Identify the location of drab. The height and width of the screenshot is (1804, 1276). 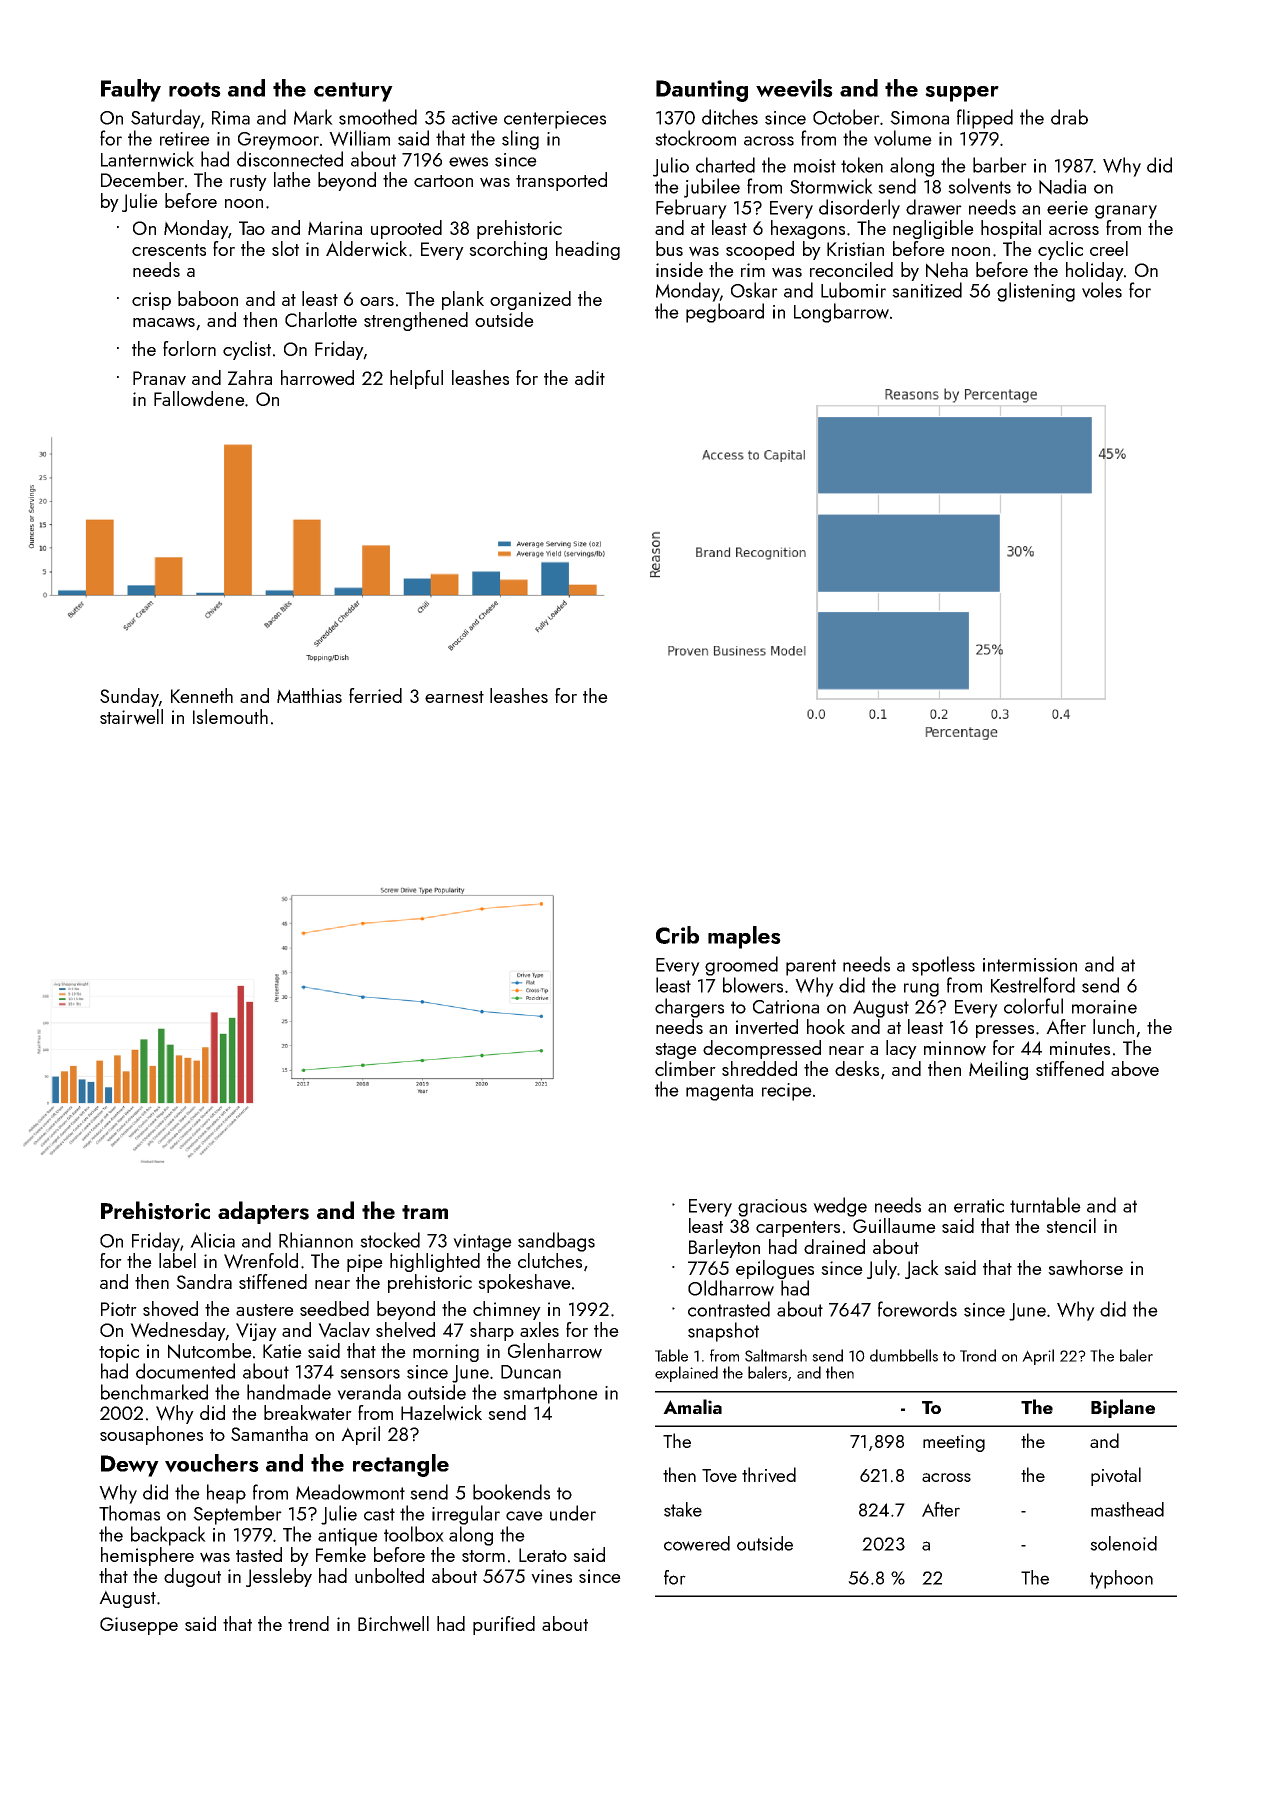
(1069, 117).
